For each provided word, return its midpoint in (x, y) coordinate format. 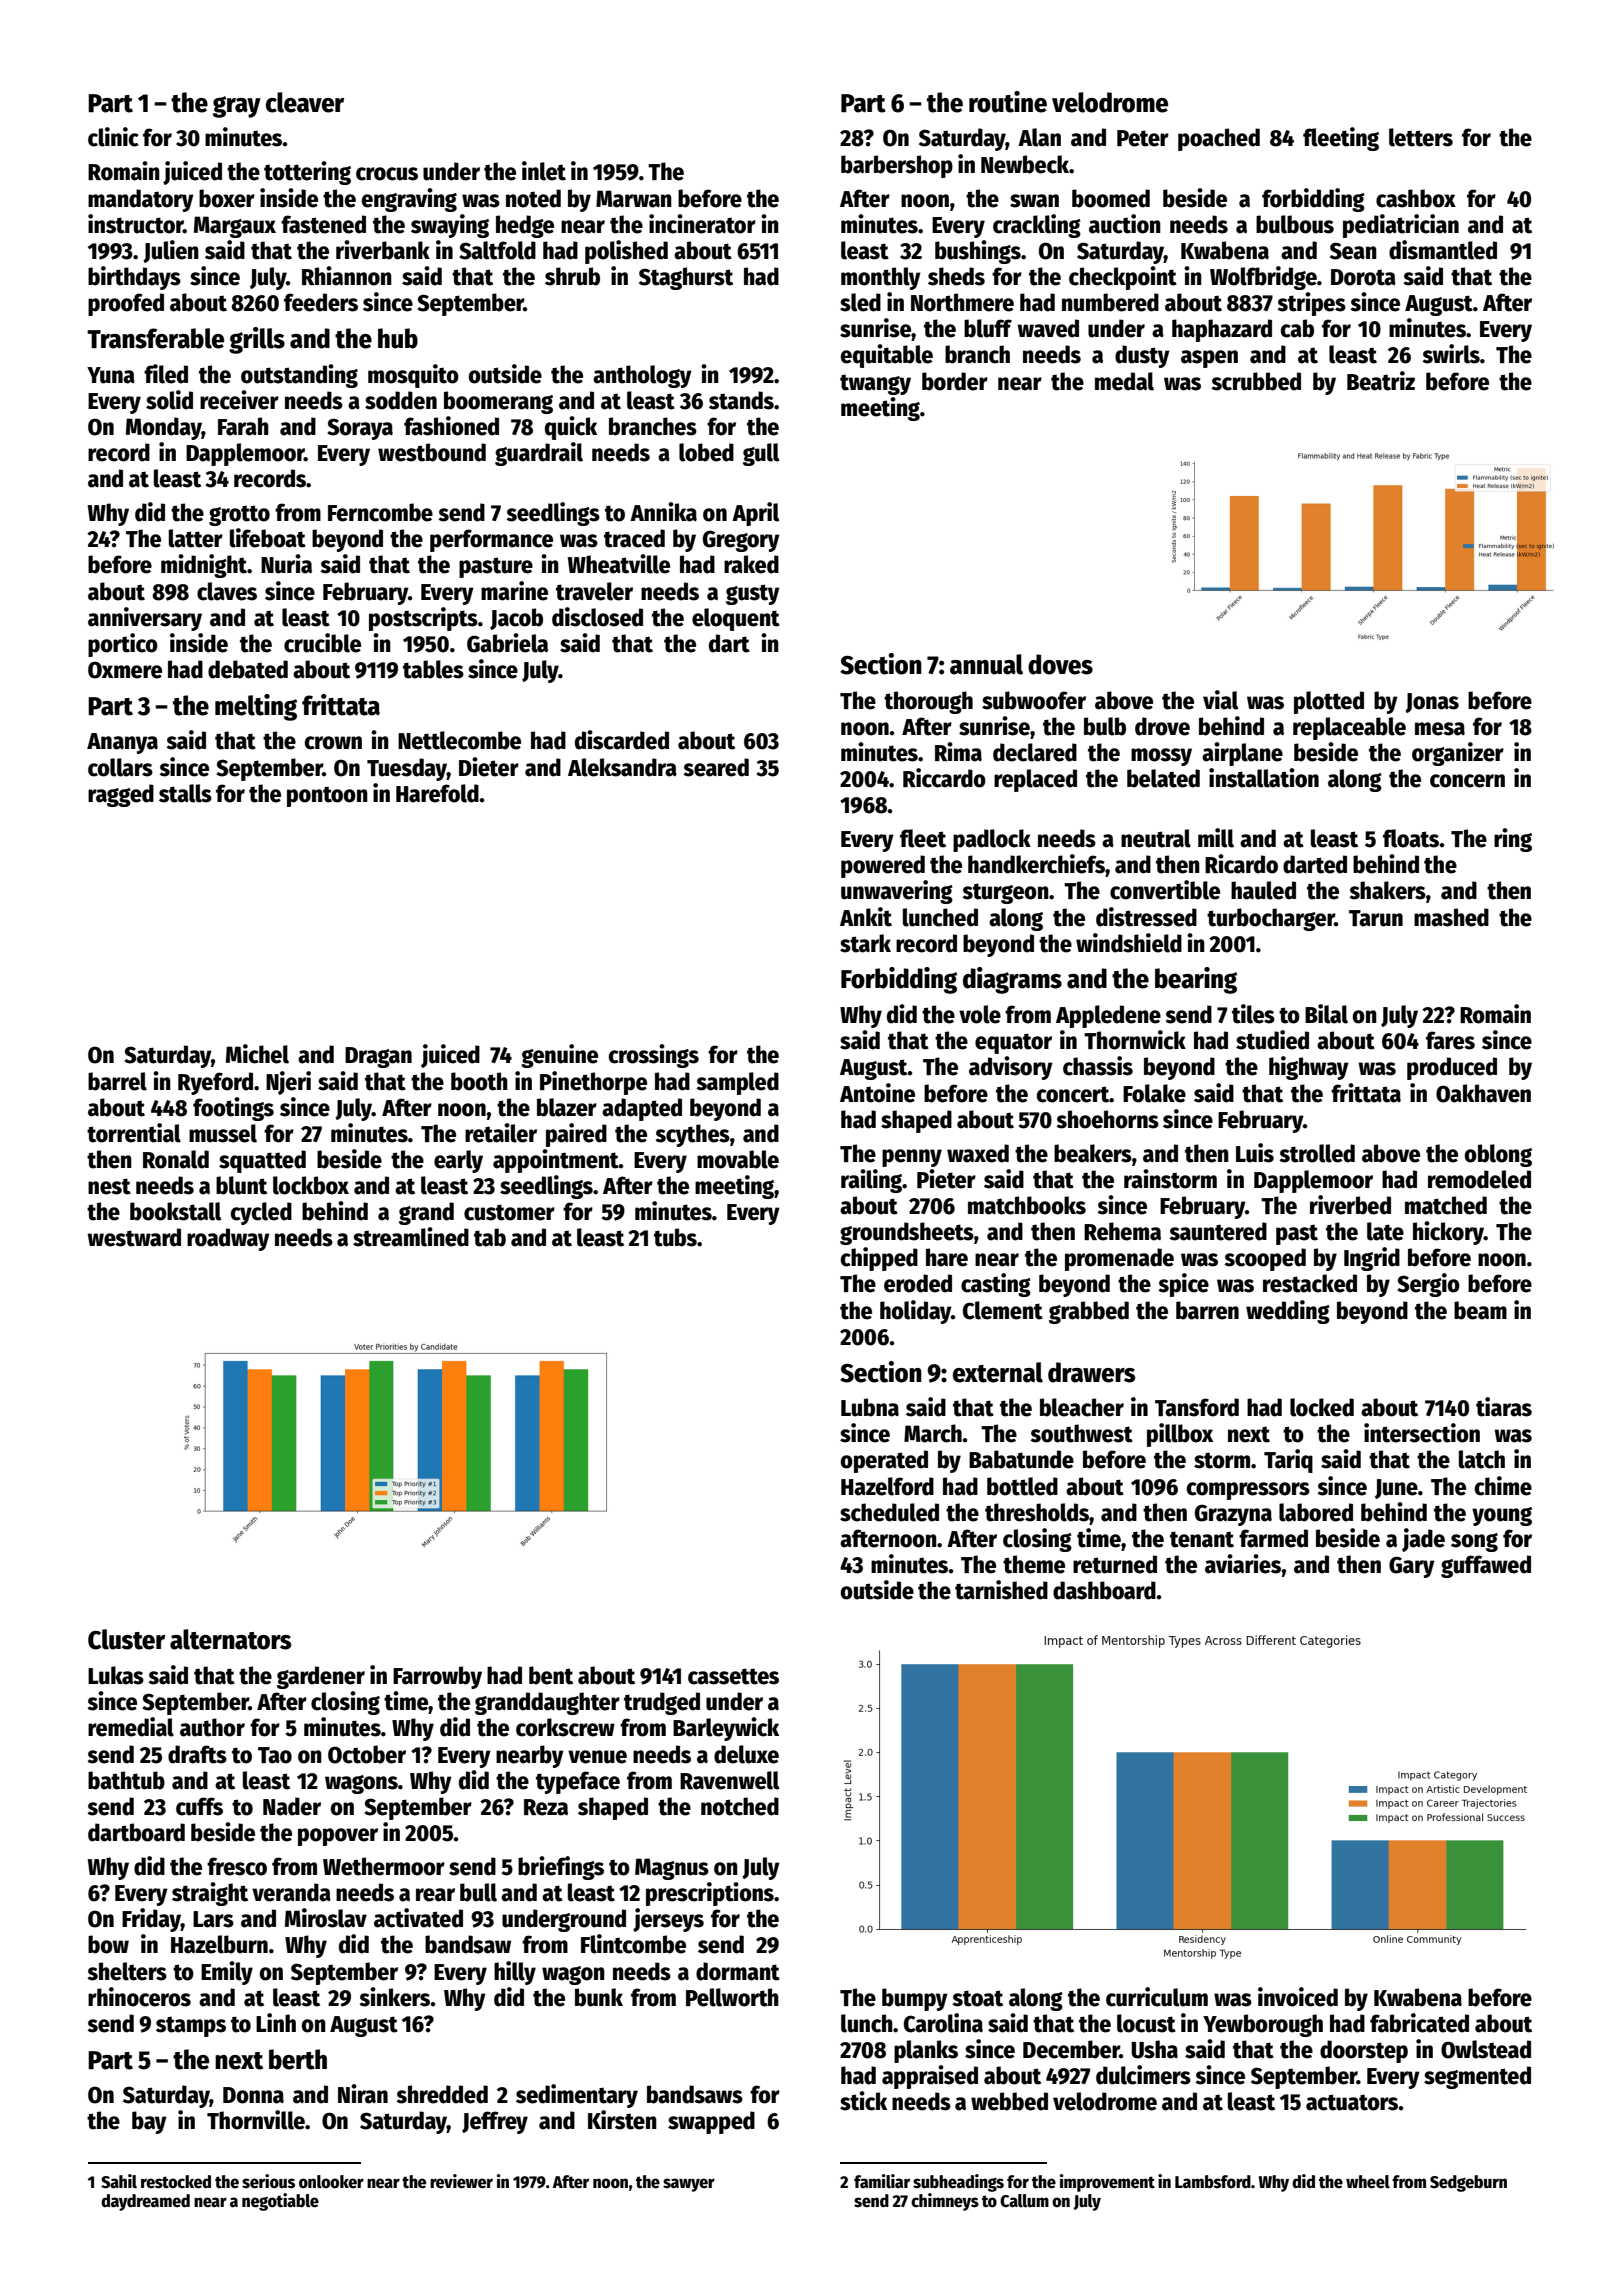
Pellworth (732, 1997)
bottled (1022, 1486)
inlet (544, 171)
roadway (228, 1239)
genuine (559, 1056)
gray (237, 107)
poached (1219, 139)
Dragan (378, 1057)
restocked (176, 2182)
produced (1452, 1068)
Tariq (1288, 1461)
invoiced (1298, 1997)
